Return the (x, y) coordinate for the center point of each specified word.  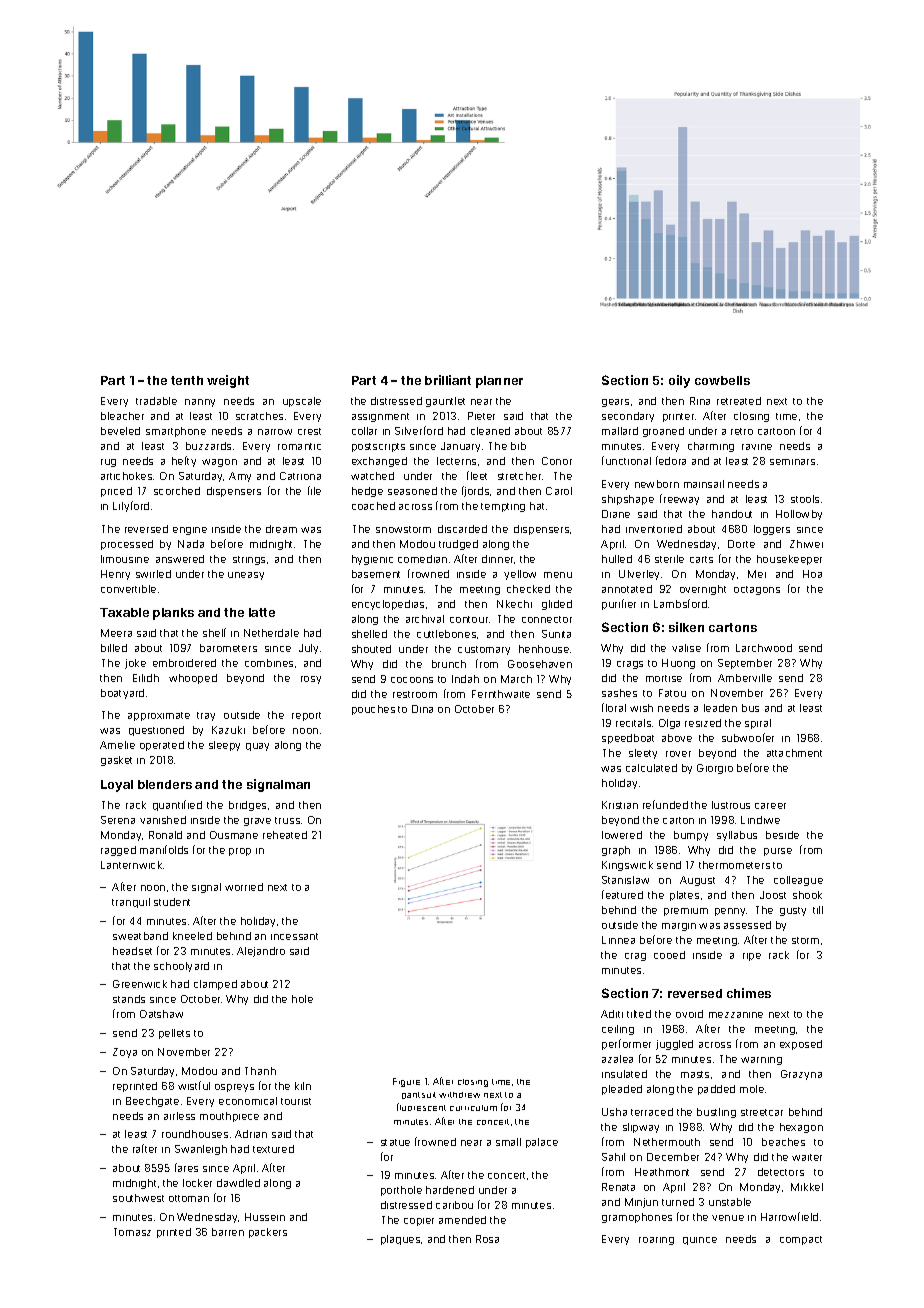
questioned (156, 731)
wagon (219, 463)
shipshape (628, 500)
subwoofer (748, 737)
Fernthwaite (501, 694)
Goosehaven (540, 664)
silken (686, 627)
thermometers (734, 865)
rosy (311, 680)
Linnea (618, 940)
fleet (477, 475)
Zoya (125, 1053)
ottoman (189, 1198)
